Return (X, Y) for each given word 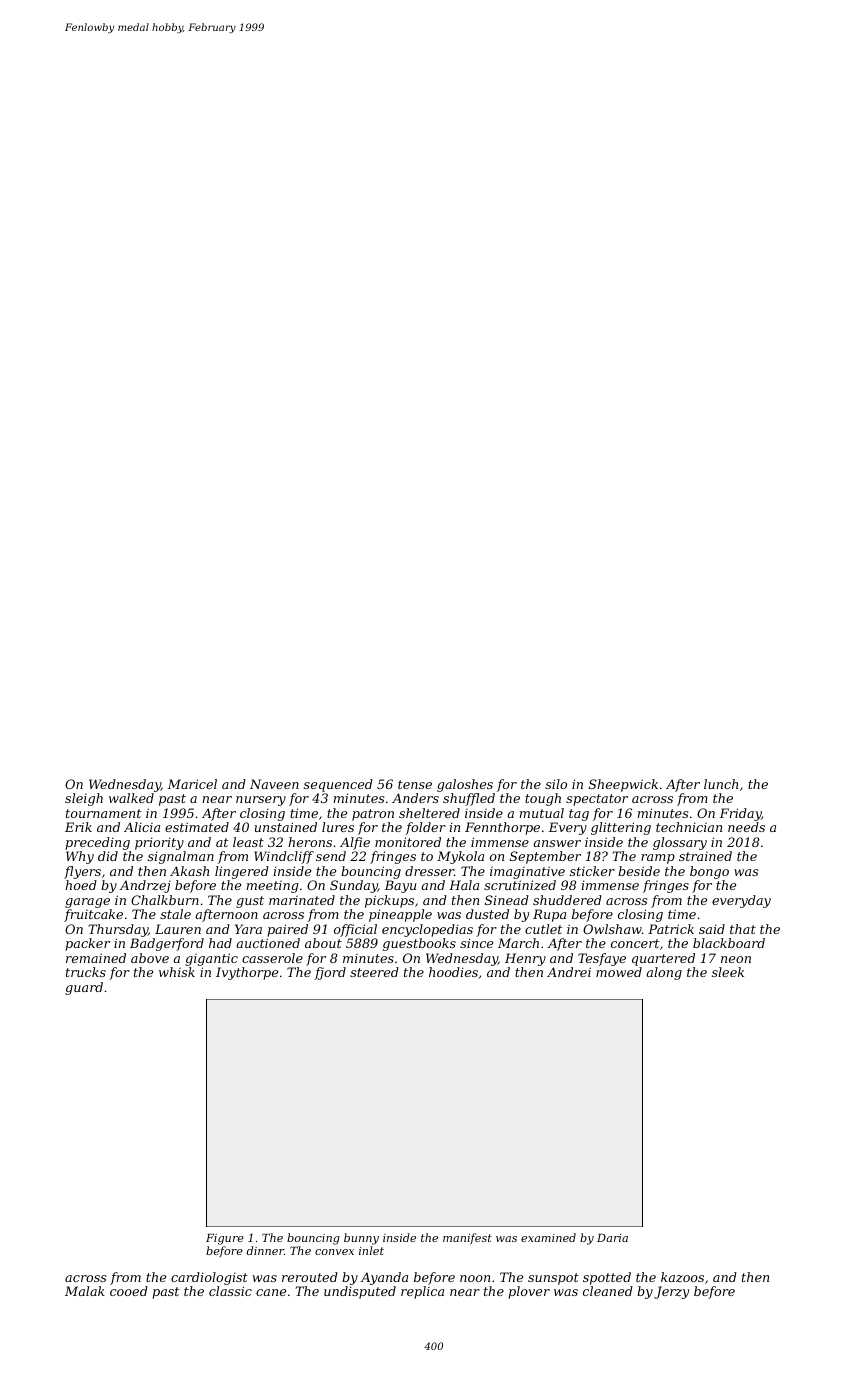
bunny (361, 1239)
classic (230, 1291)
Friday (740, 814)
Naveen (274, 784)
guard (84, 988)
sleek (728, 972)
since (476, 943)
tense (415, 784)
